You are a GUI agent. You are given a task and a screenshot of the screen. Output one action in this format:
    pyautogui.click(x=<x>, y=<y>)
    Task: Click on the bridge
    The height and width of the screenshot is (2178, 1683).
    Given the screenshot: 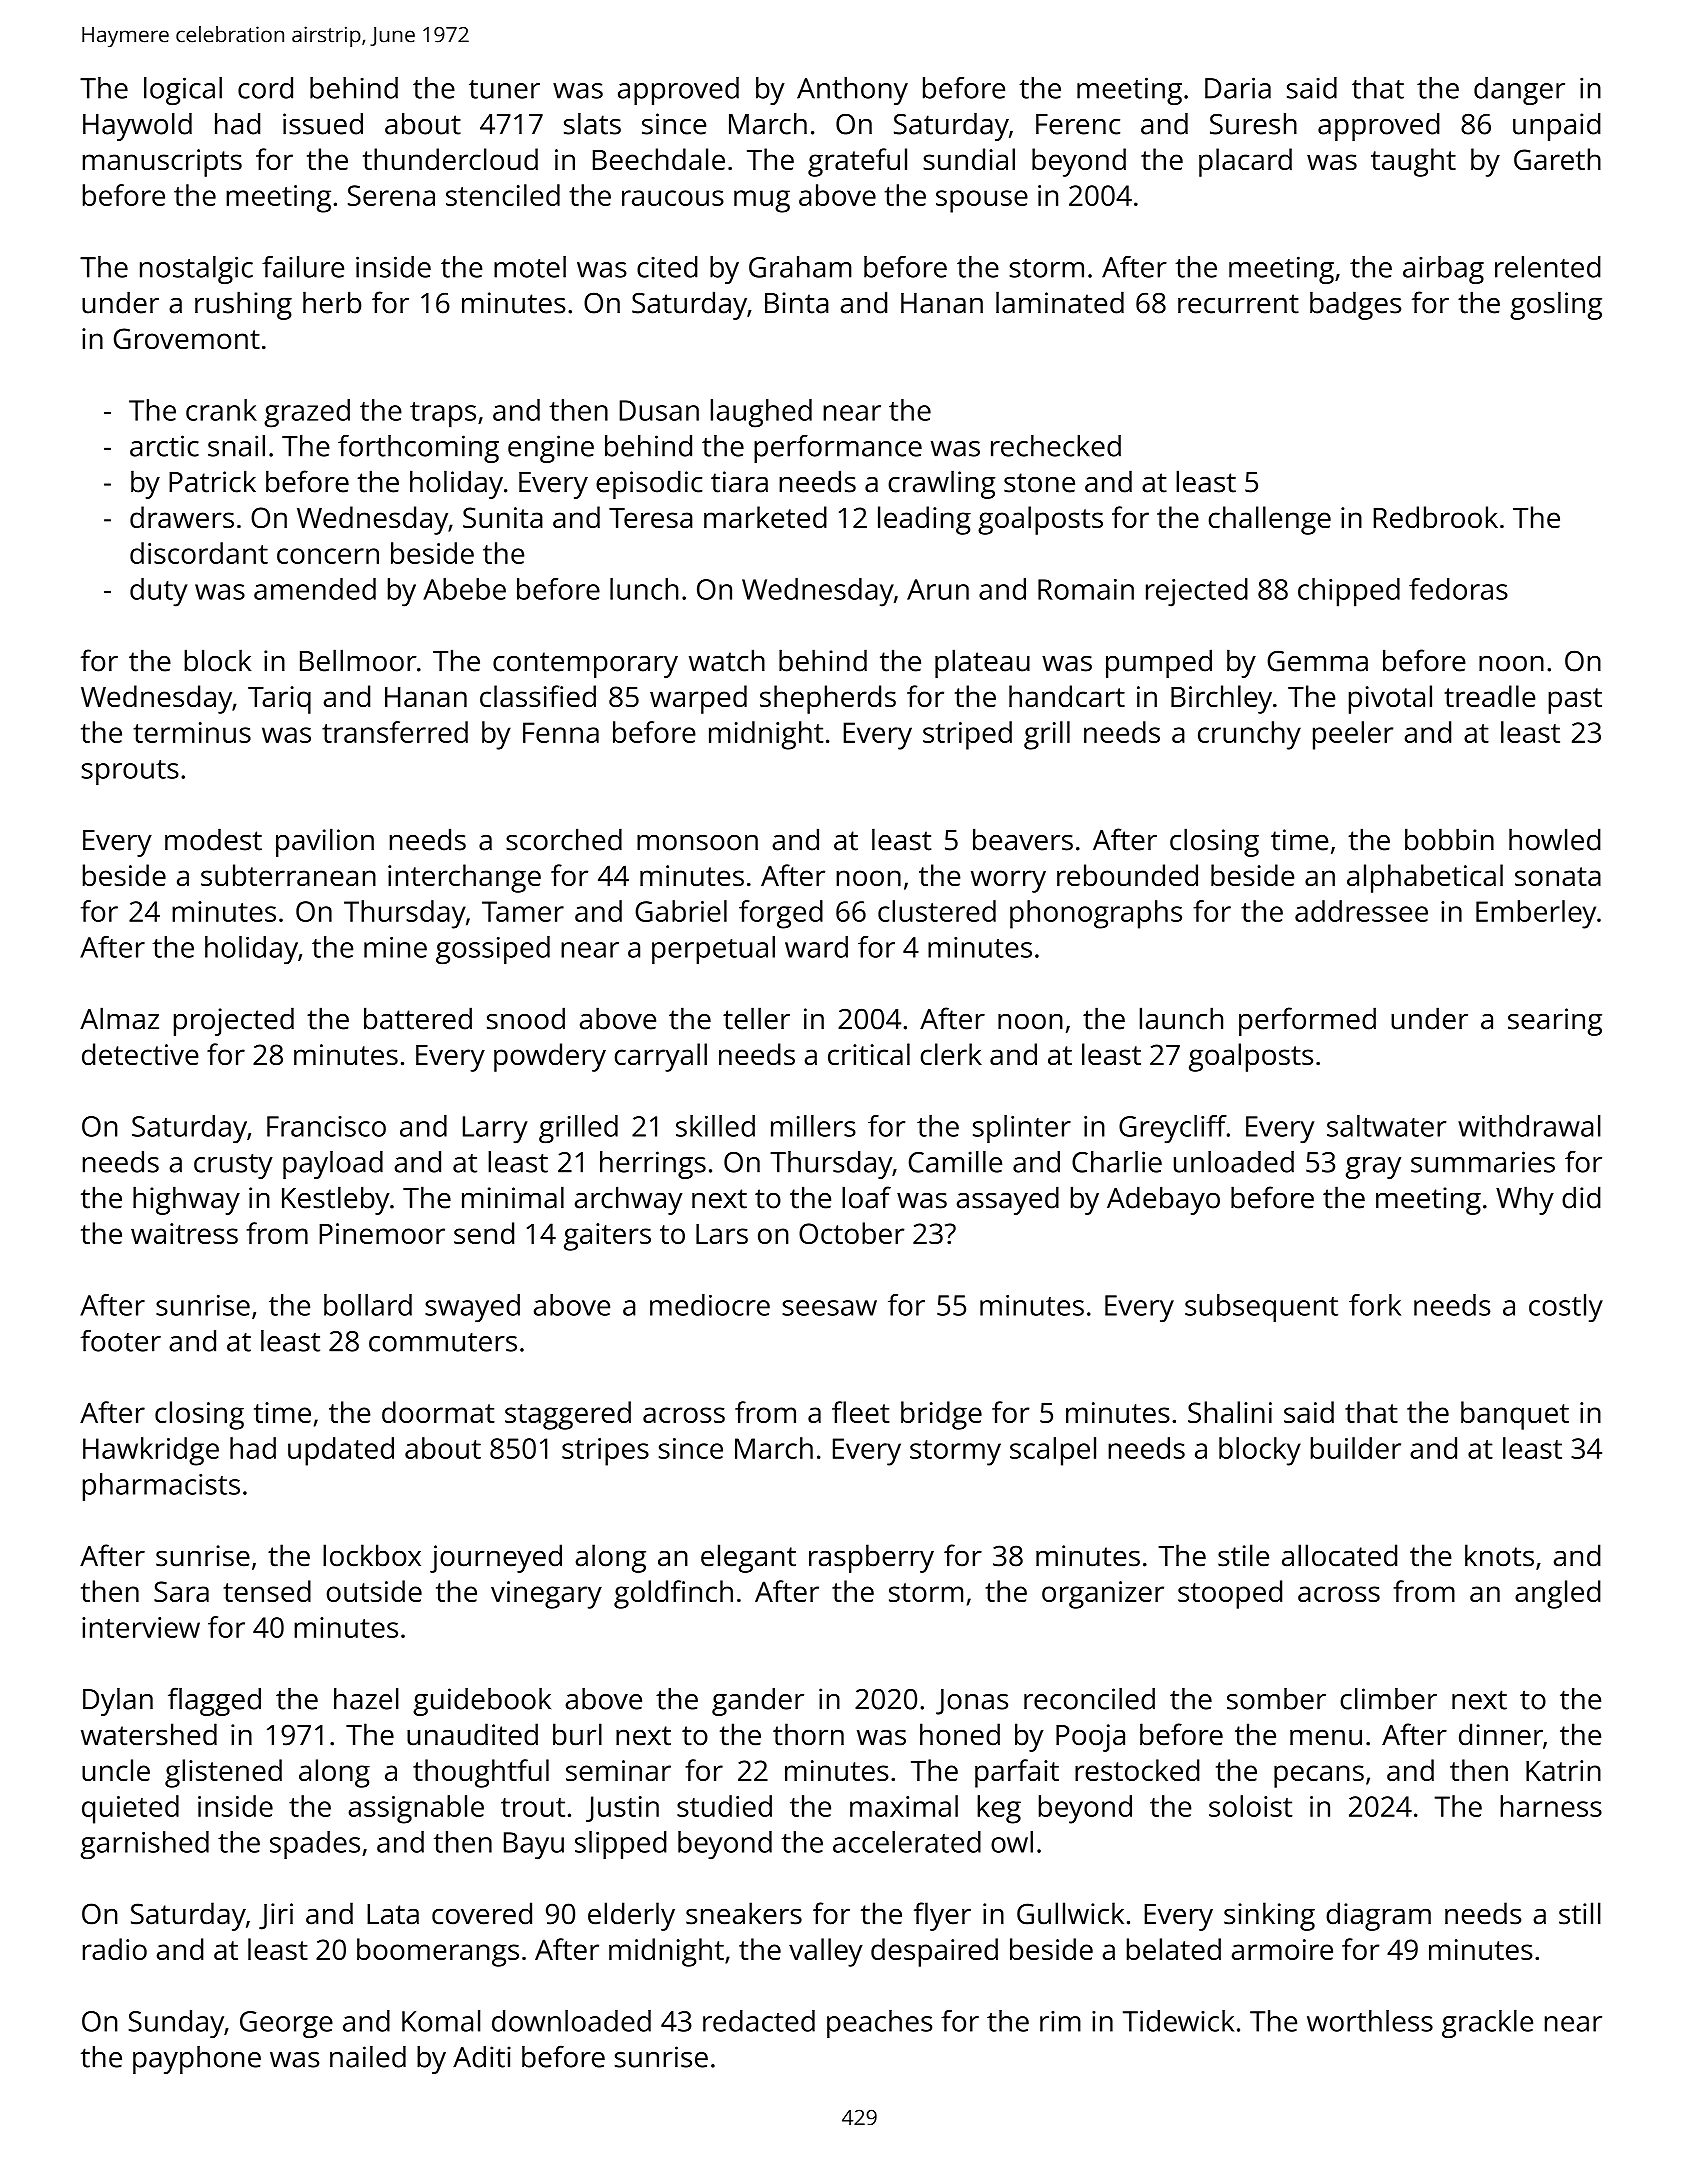 What is the action you would take?
    pyautogui.click(x=941, y=1415)
